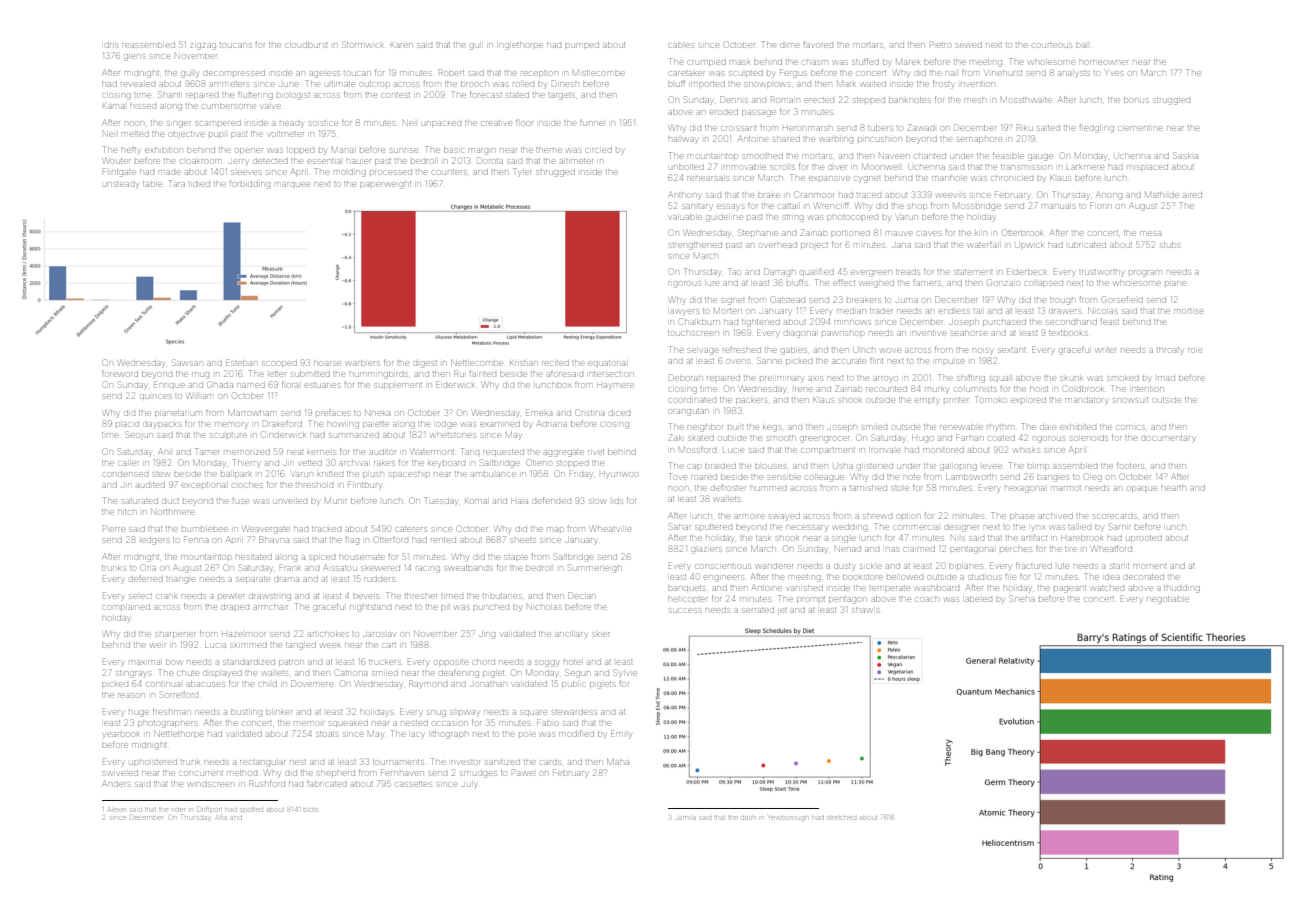 The height and width of the image is (924, 1308). I want to click on chanted, so click(930, 156).
